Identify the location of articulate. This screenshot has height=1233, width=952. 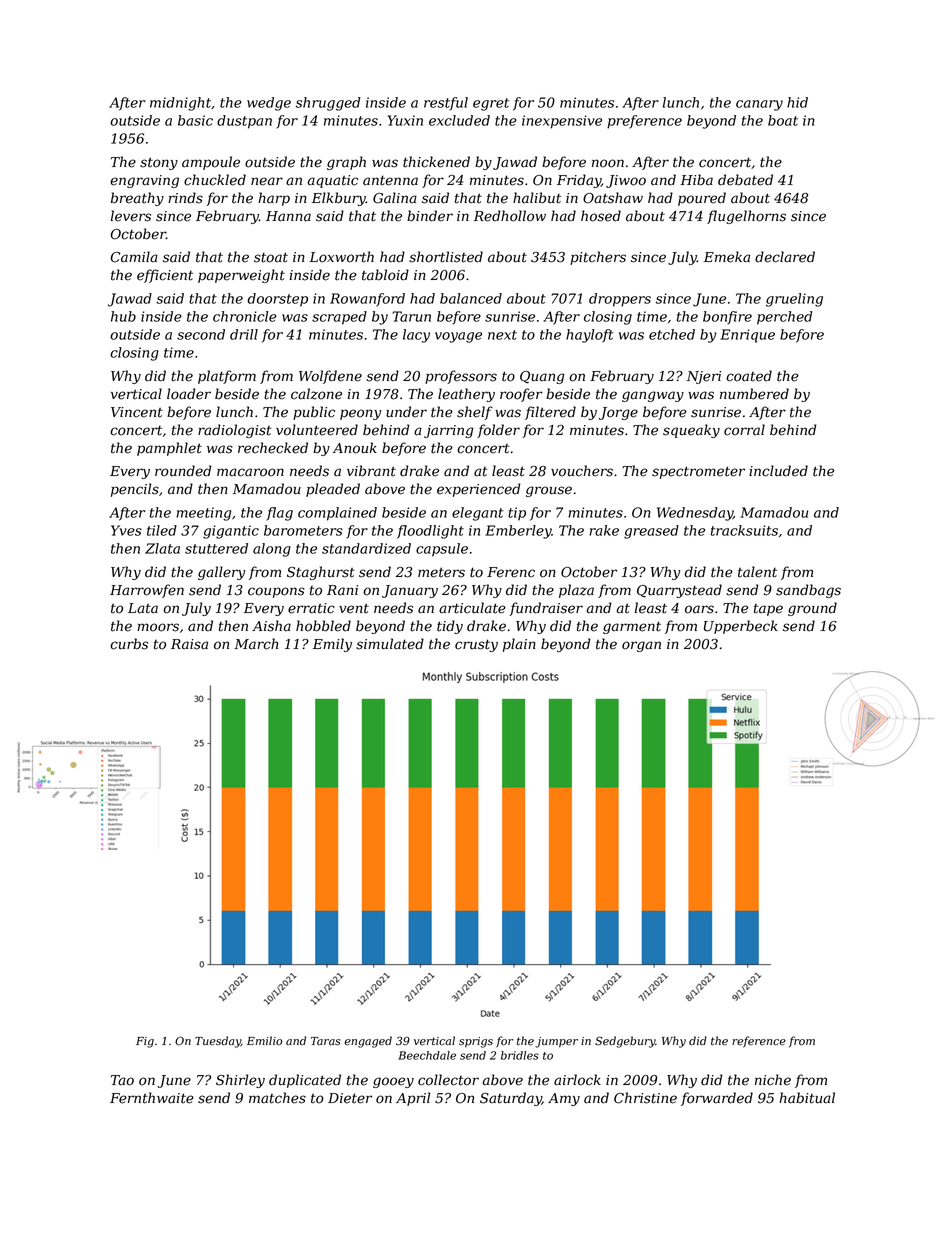
(472, 608).
